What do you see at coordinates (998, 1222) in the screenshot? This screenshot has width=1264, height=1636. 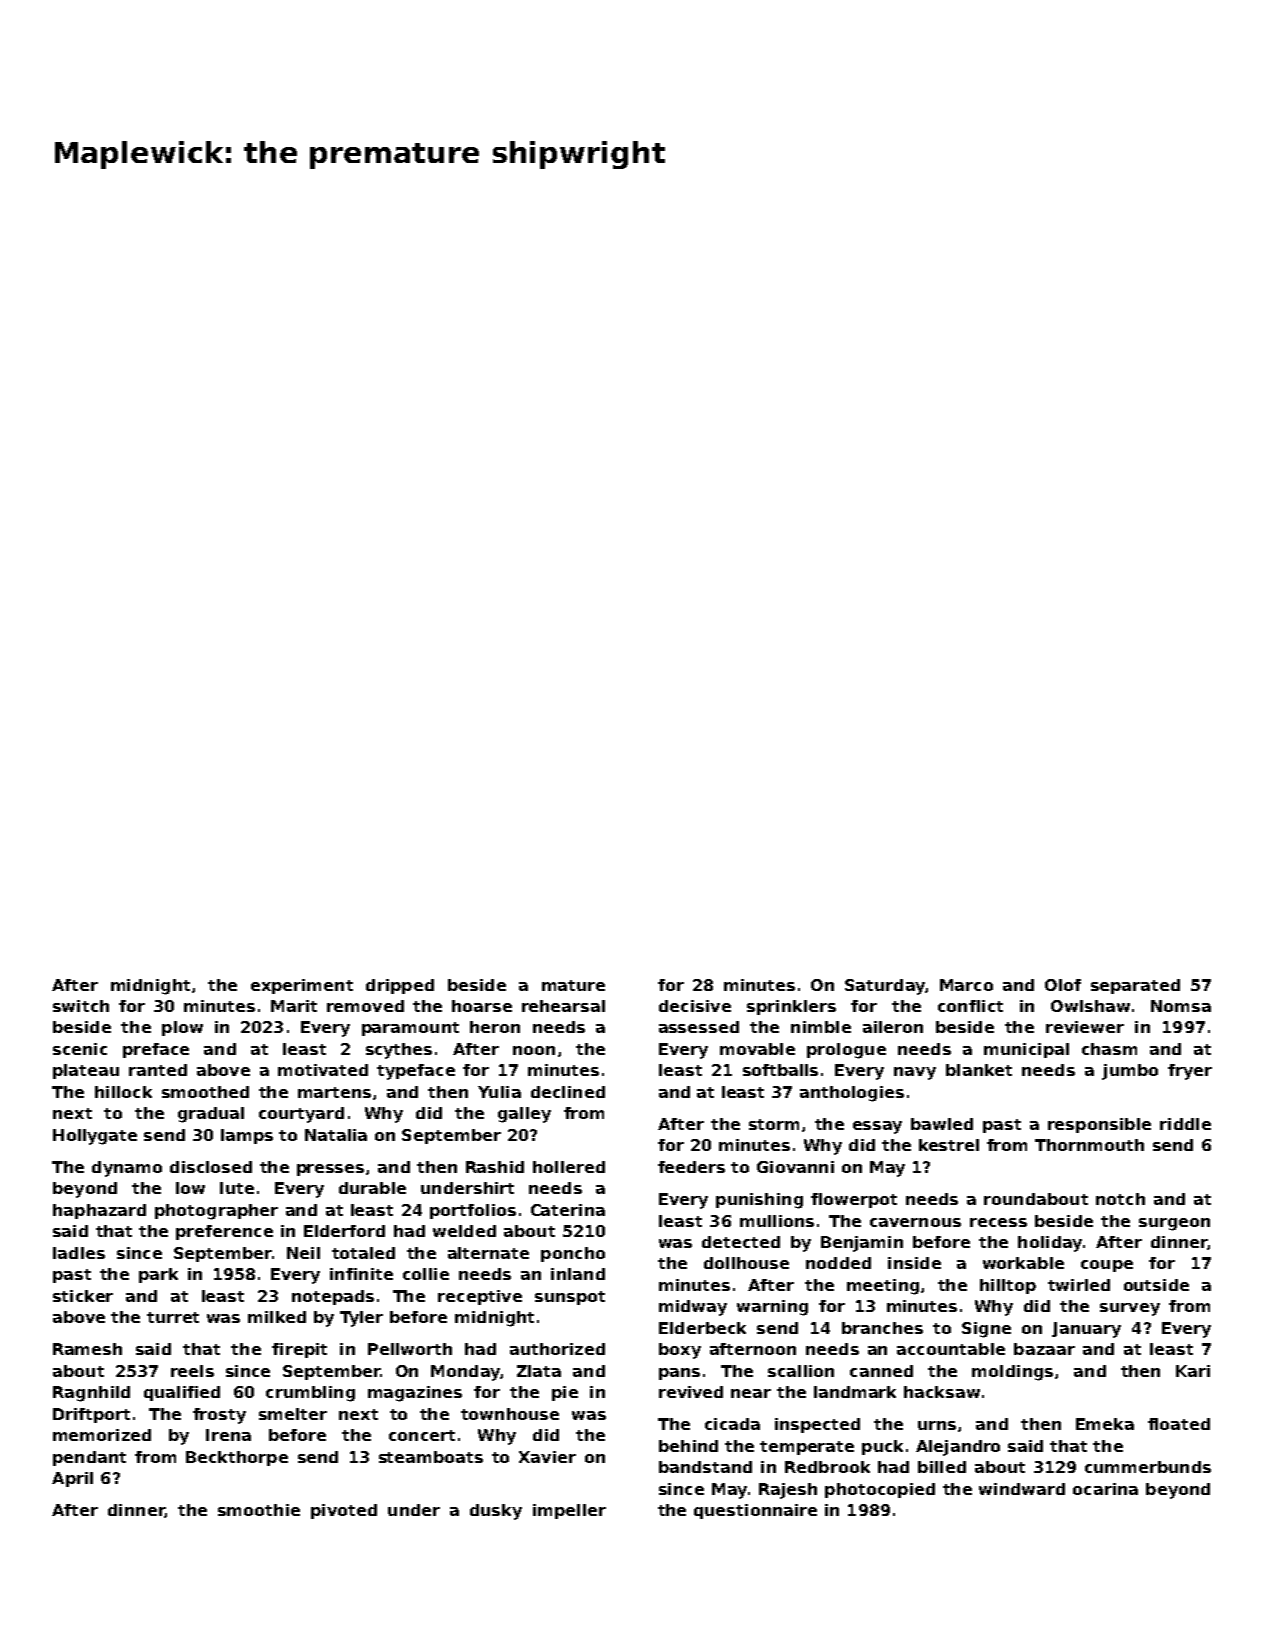 I see `recess` at bounding box center [998, 1222].
